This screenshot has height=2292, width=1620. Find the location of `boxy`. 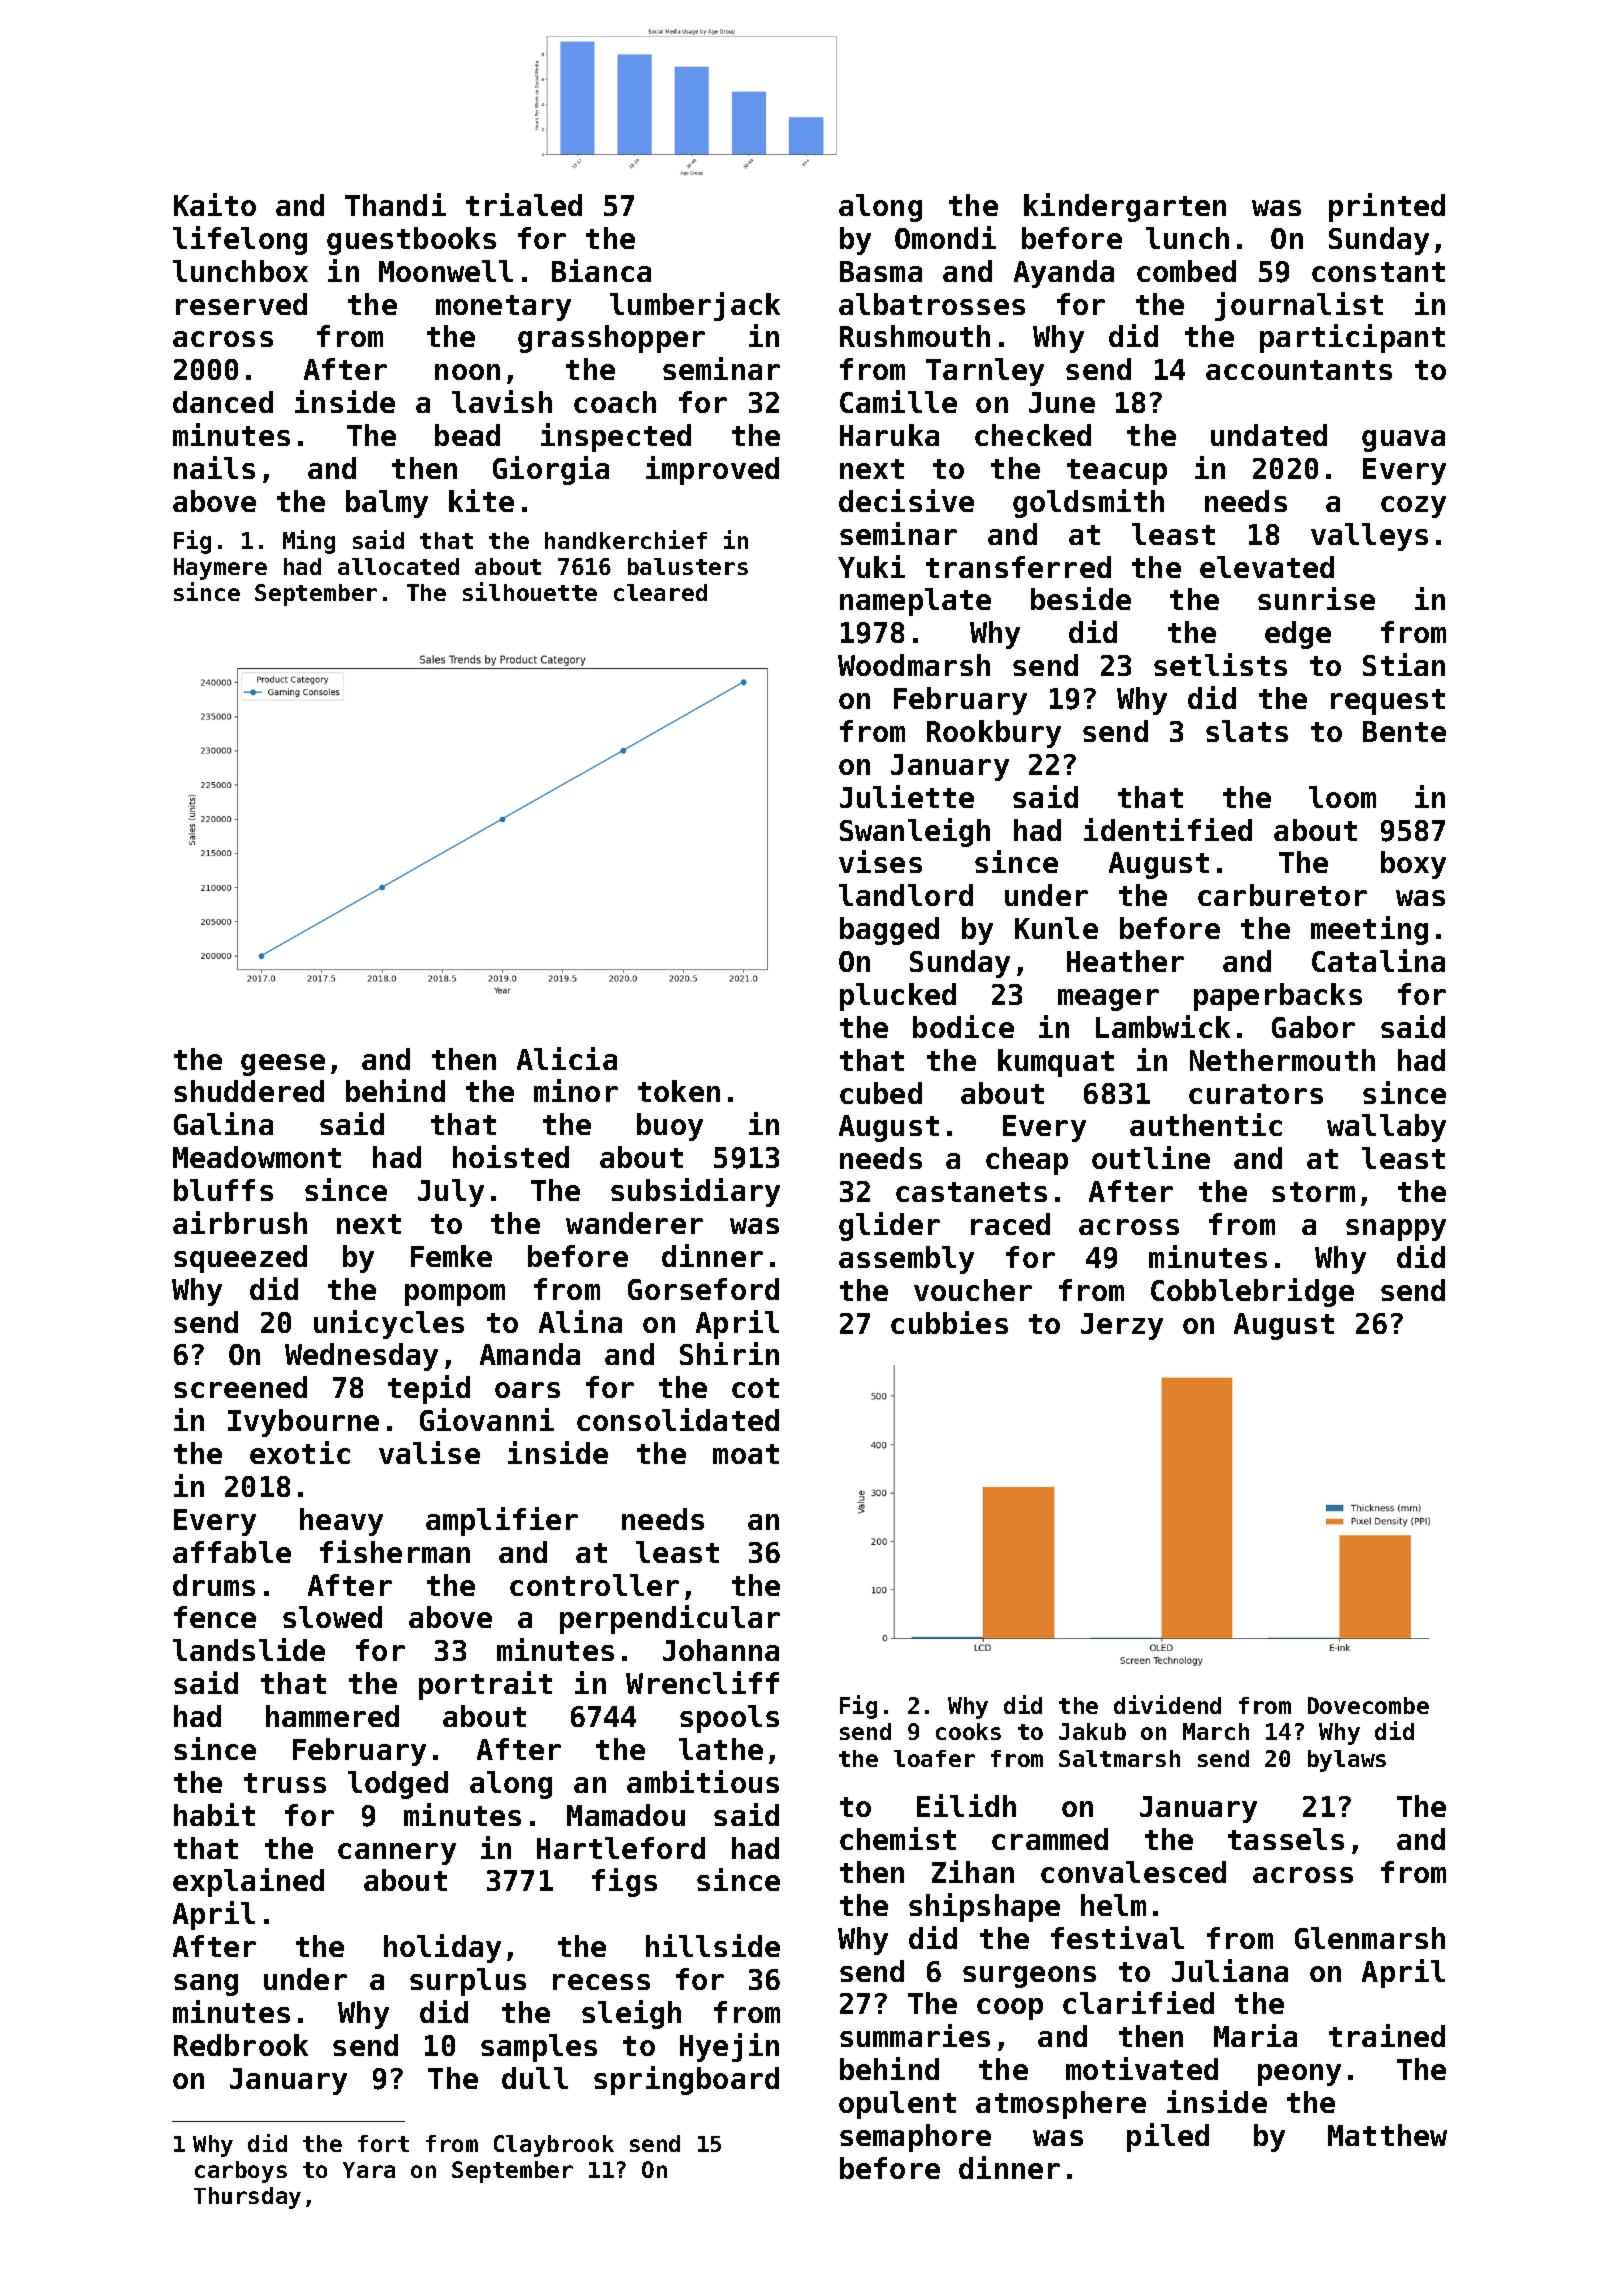

boxy is located at coordinates (1413, 865).
